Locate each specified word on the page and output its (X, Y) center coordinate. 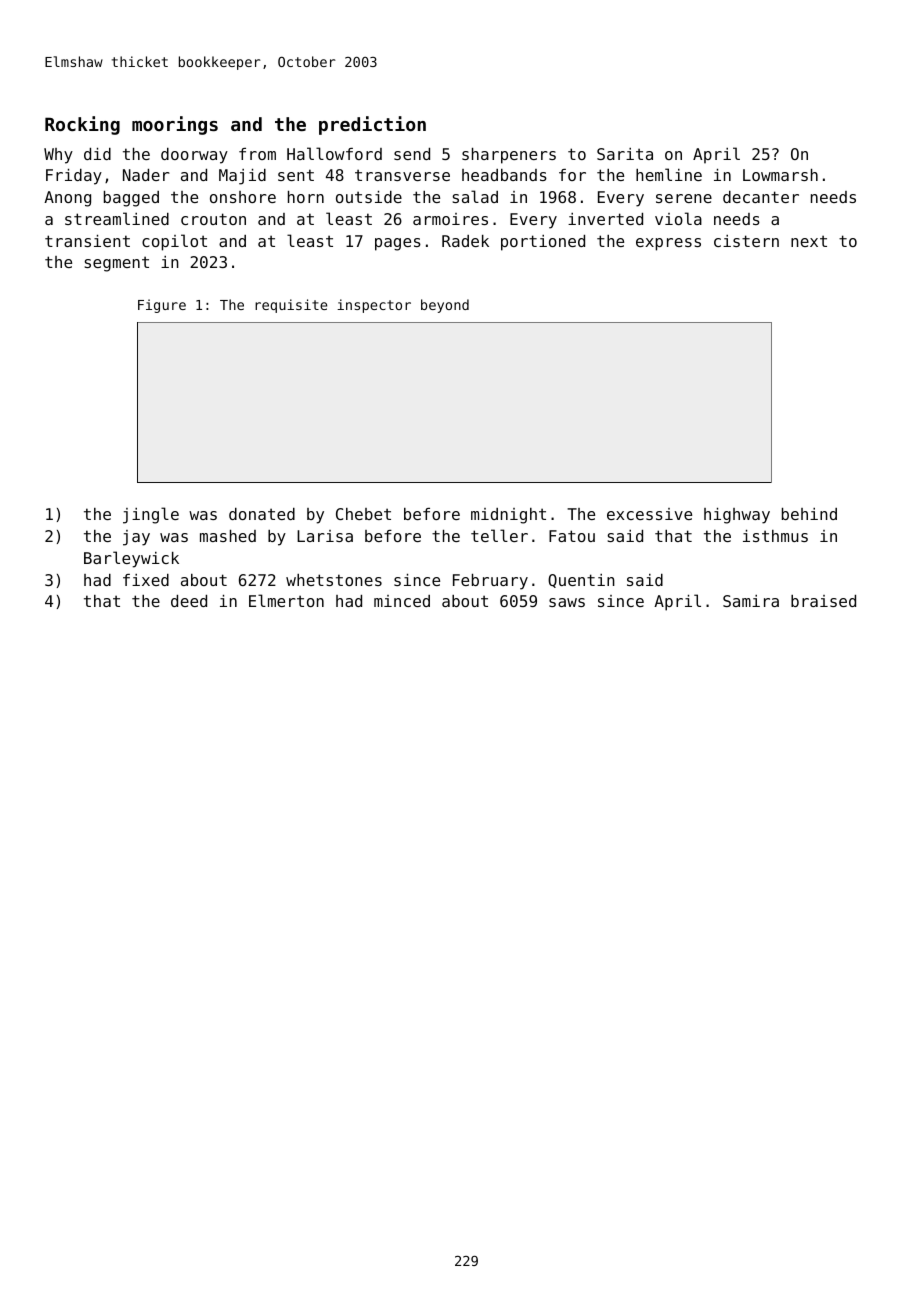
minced (402, 601)
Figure (162, 306)
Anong (67, 199)
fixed (146, 580)
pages (398, 244)
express (668, 244)
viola (678, 218)
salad (475, 196)
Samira (751, 601)
